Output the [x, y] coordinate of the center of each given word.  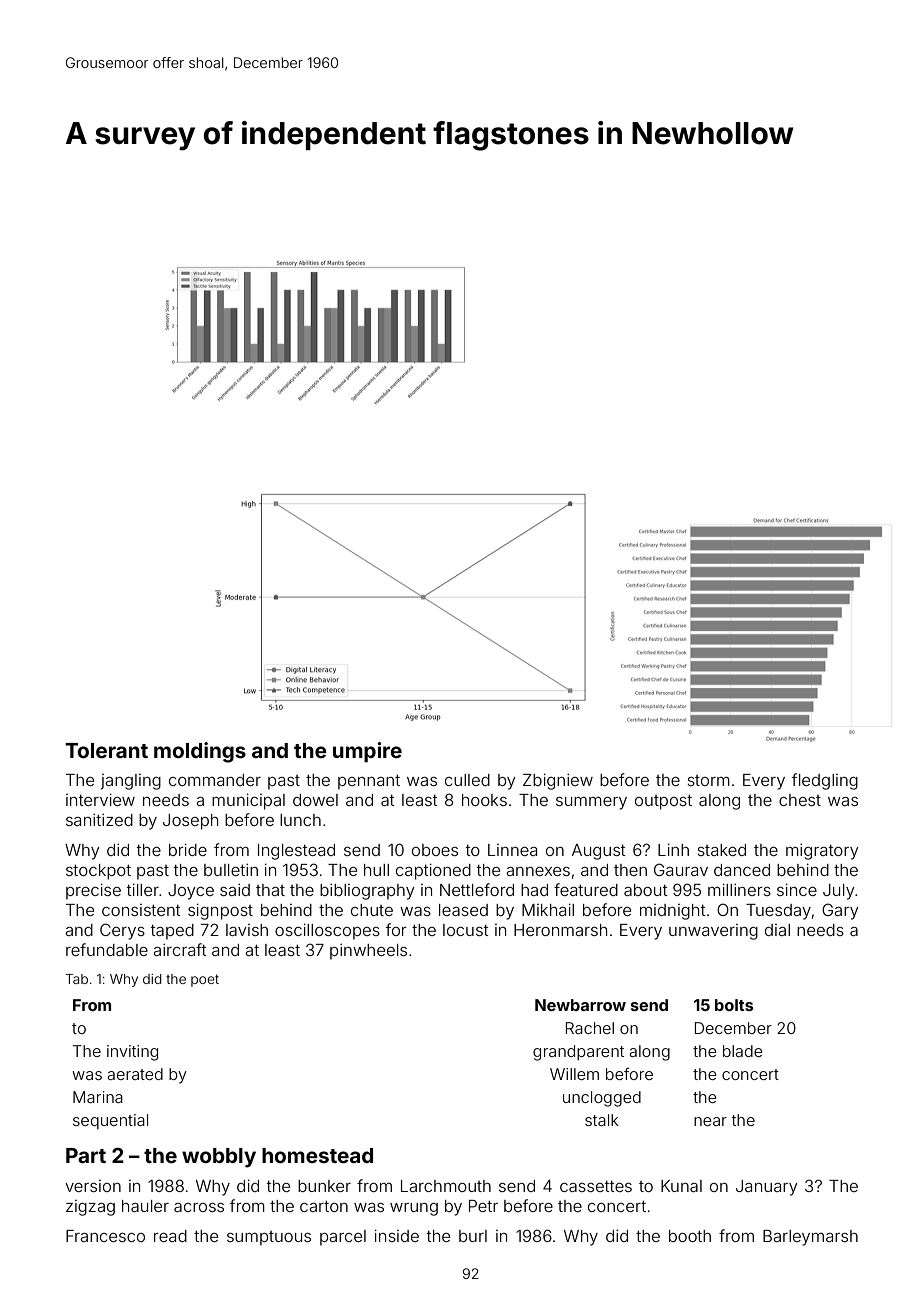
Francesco [105, 1236]
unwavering [713, 932]
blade [742, 1051]
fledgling [825, 781]
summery [591, 803]
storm [709, 780]
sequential [110, 1121]
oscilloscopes [327, 931]
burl [473, 1236]
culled [467, 780]
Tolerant [106, 750]
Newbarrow [580, 1005]
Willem [574, 1074]
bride [188, 849]
